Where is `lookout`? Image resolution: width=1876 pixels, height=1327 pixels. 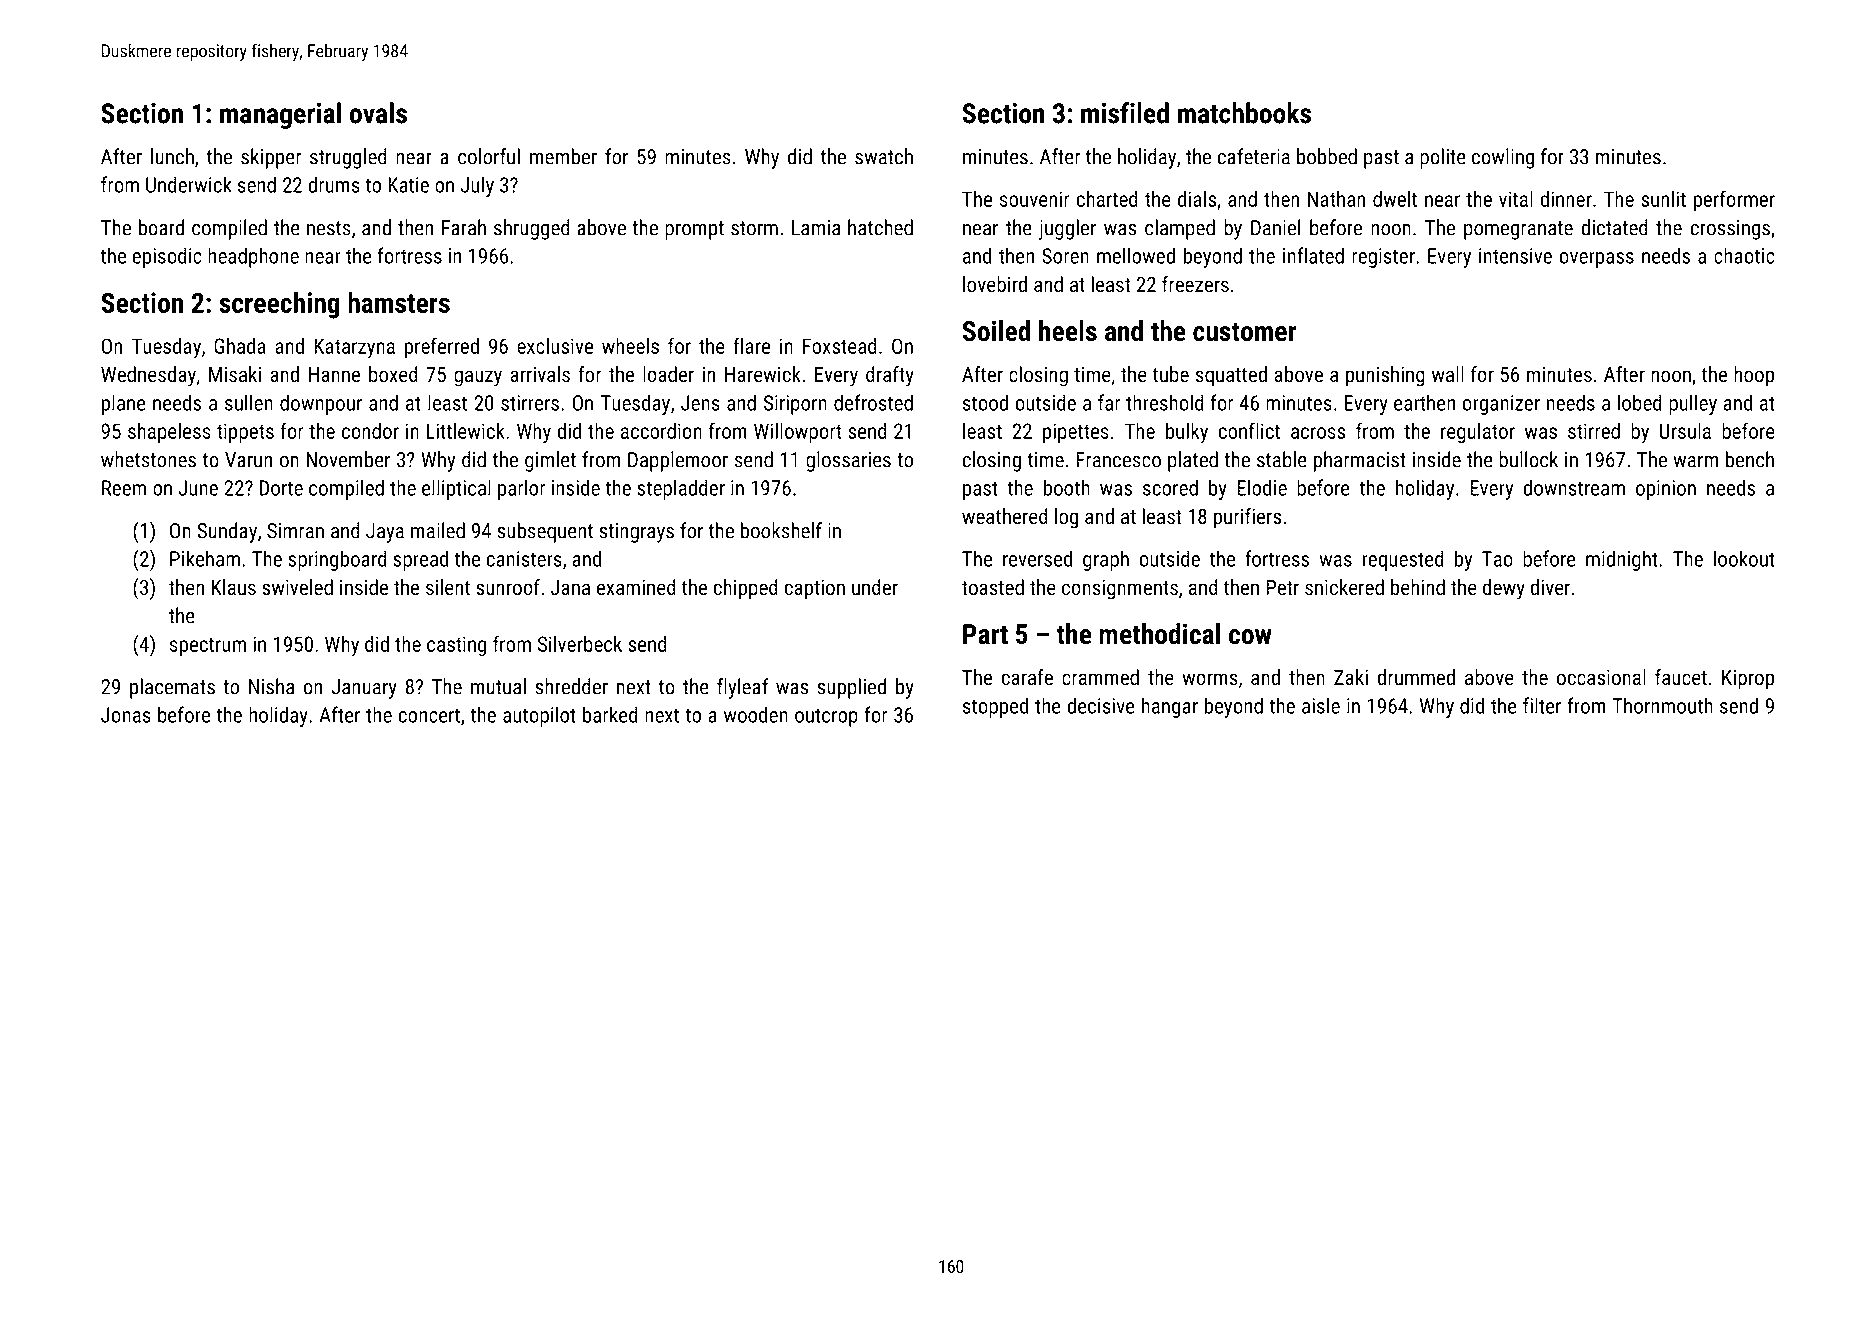
lookout is located at coordinates (1744, 558).
